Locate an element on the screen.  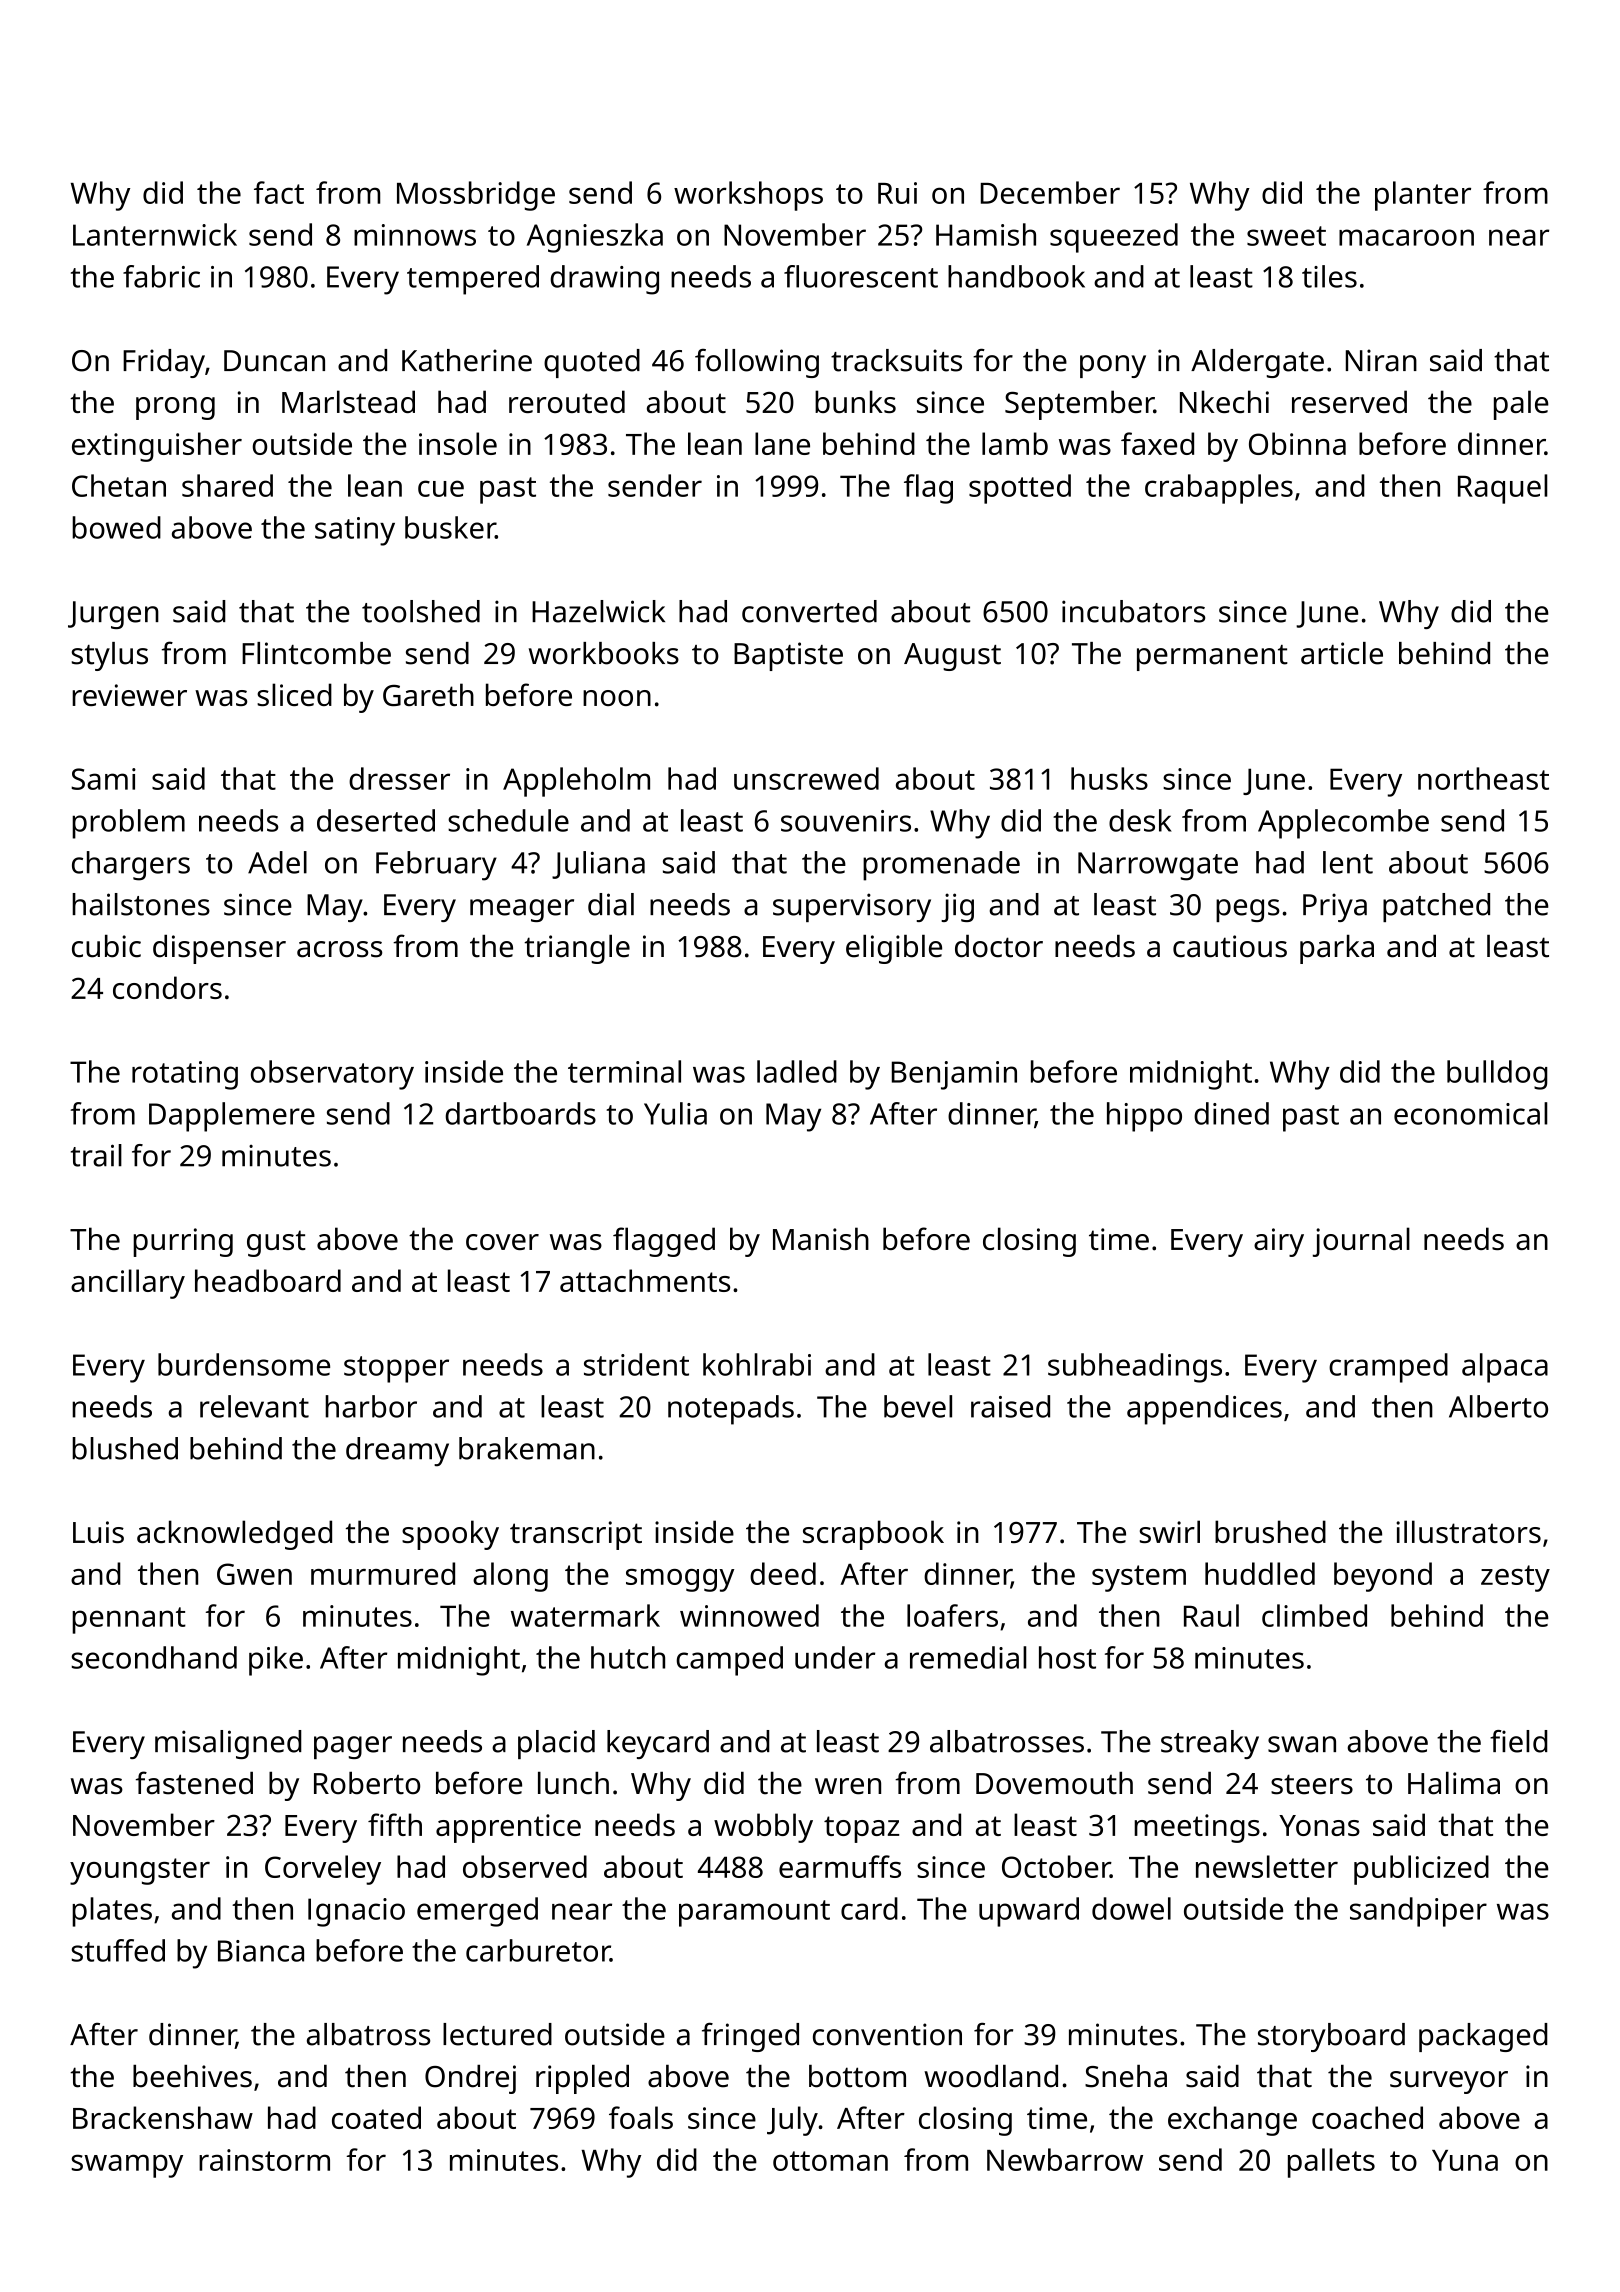
camped is located at coordinates (729, 1661).
